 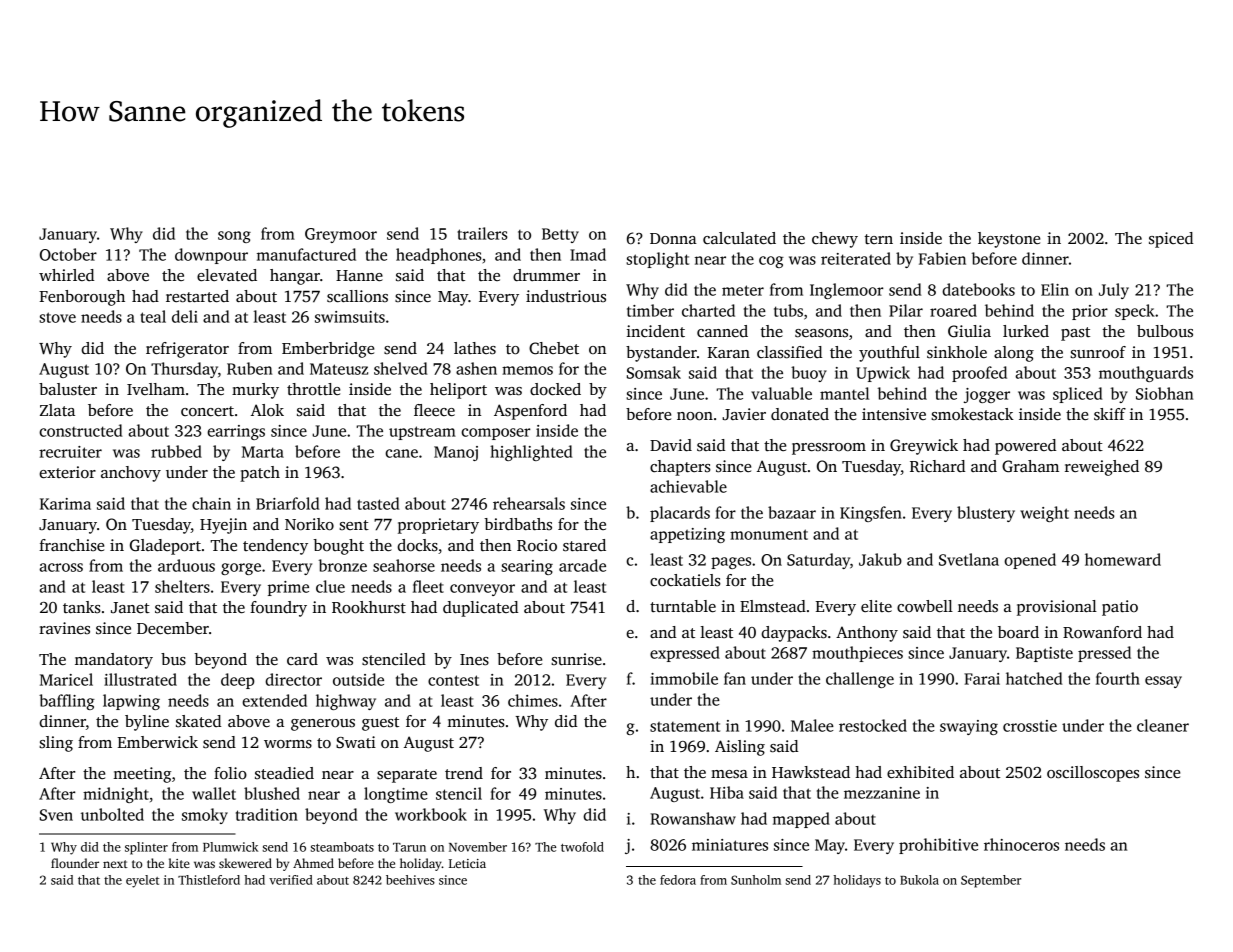 What do you see at coordinates (1120, 608) in the screenshot?
I see `patio` at bounding box center [1120, 608].
